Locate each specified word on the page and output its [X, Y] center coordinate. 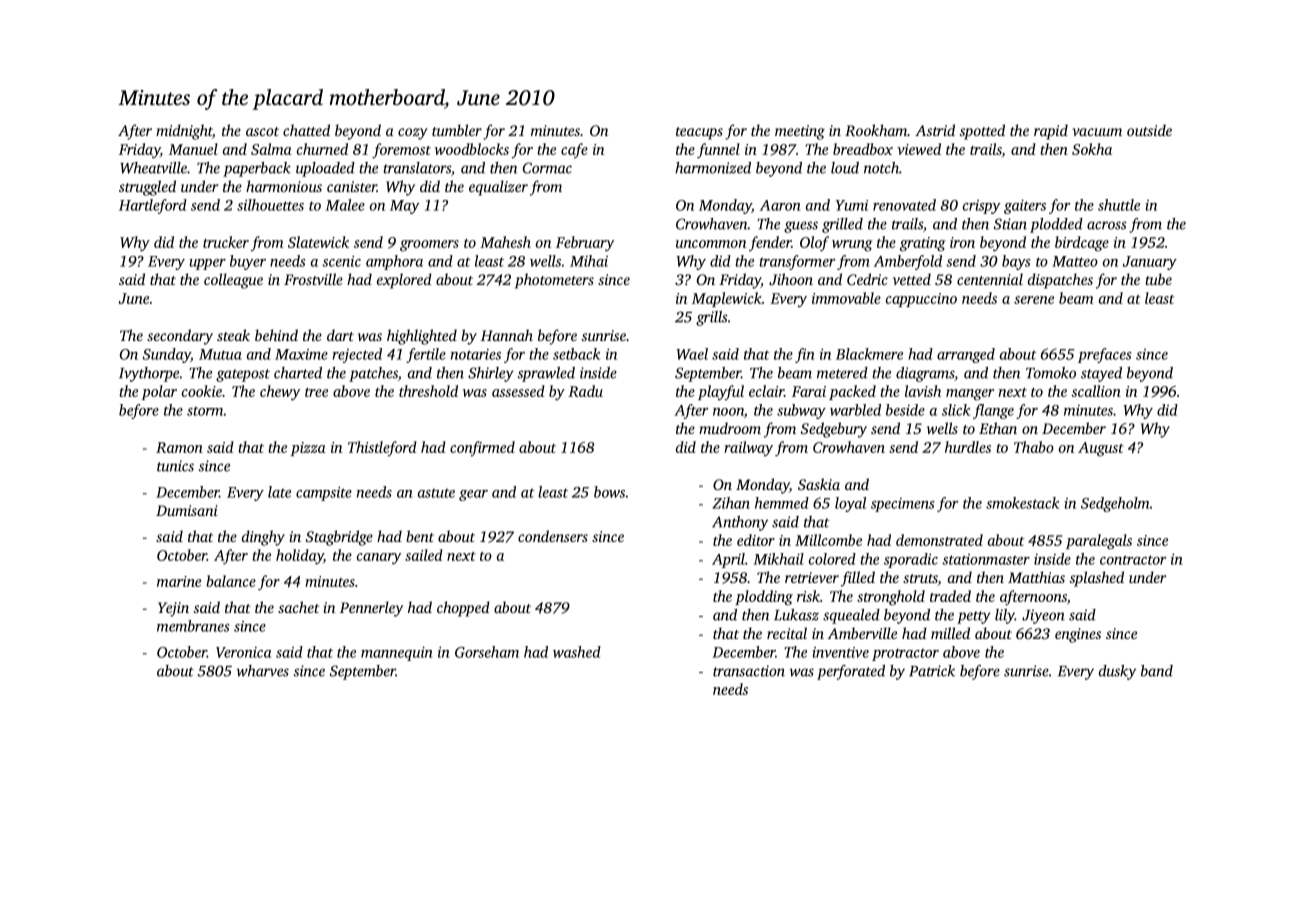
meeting [800, 132]
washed [577, 652]
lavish [923, 391]
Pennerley [371, 609]
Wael [692, 354]
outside [1149, 130]
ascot [262, 131]
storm [205, 411]
